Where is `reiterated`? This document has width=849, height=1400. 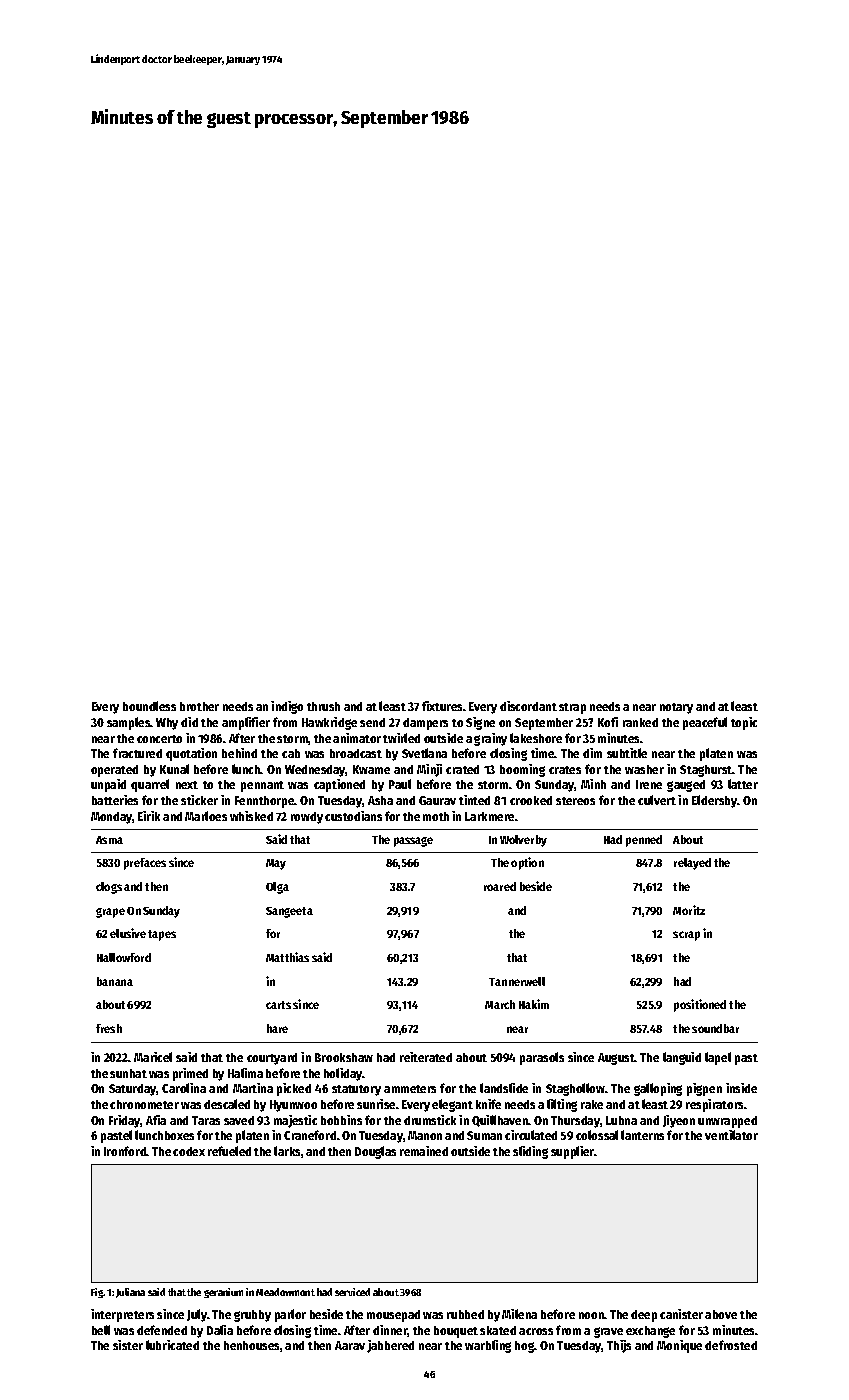 reiterated is located at coordinates (426, 1057).
